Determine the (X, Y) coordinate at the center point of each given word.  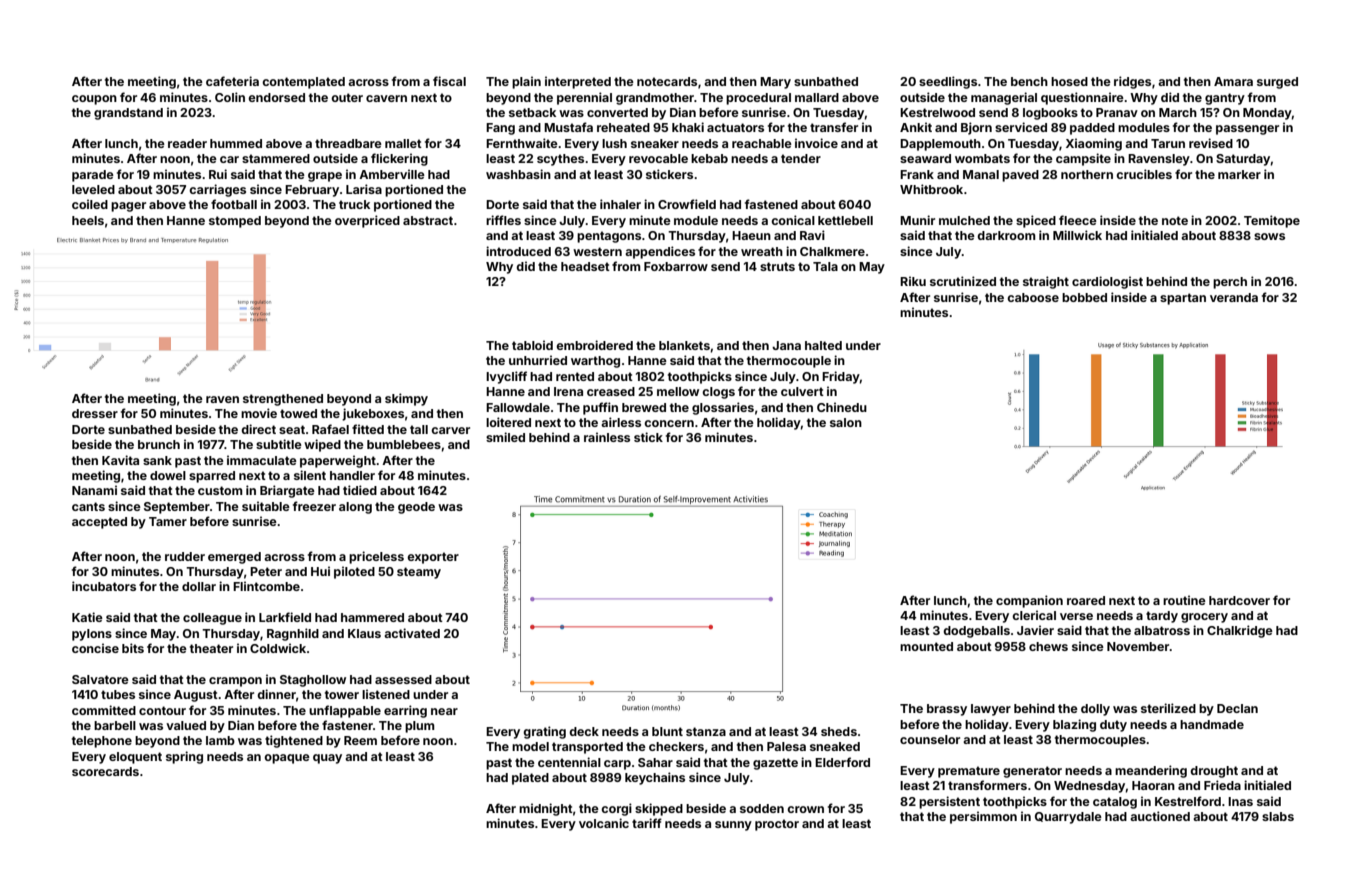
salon (846, 422)
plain (526, 82)
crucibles (1144, 174)
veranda (1234, 297)
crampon (235, 682)
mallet (403, 143)
